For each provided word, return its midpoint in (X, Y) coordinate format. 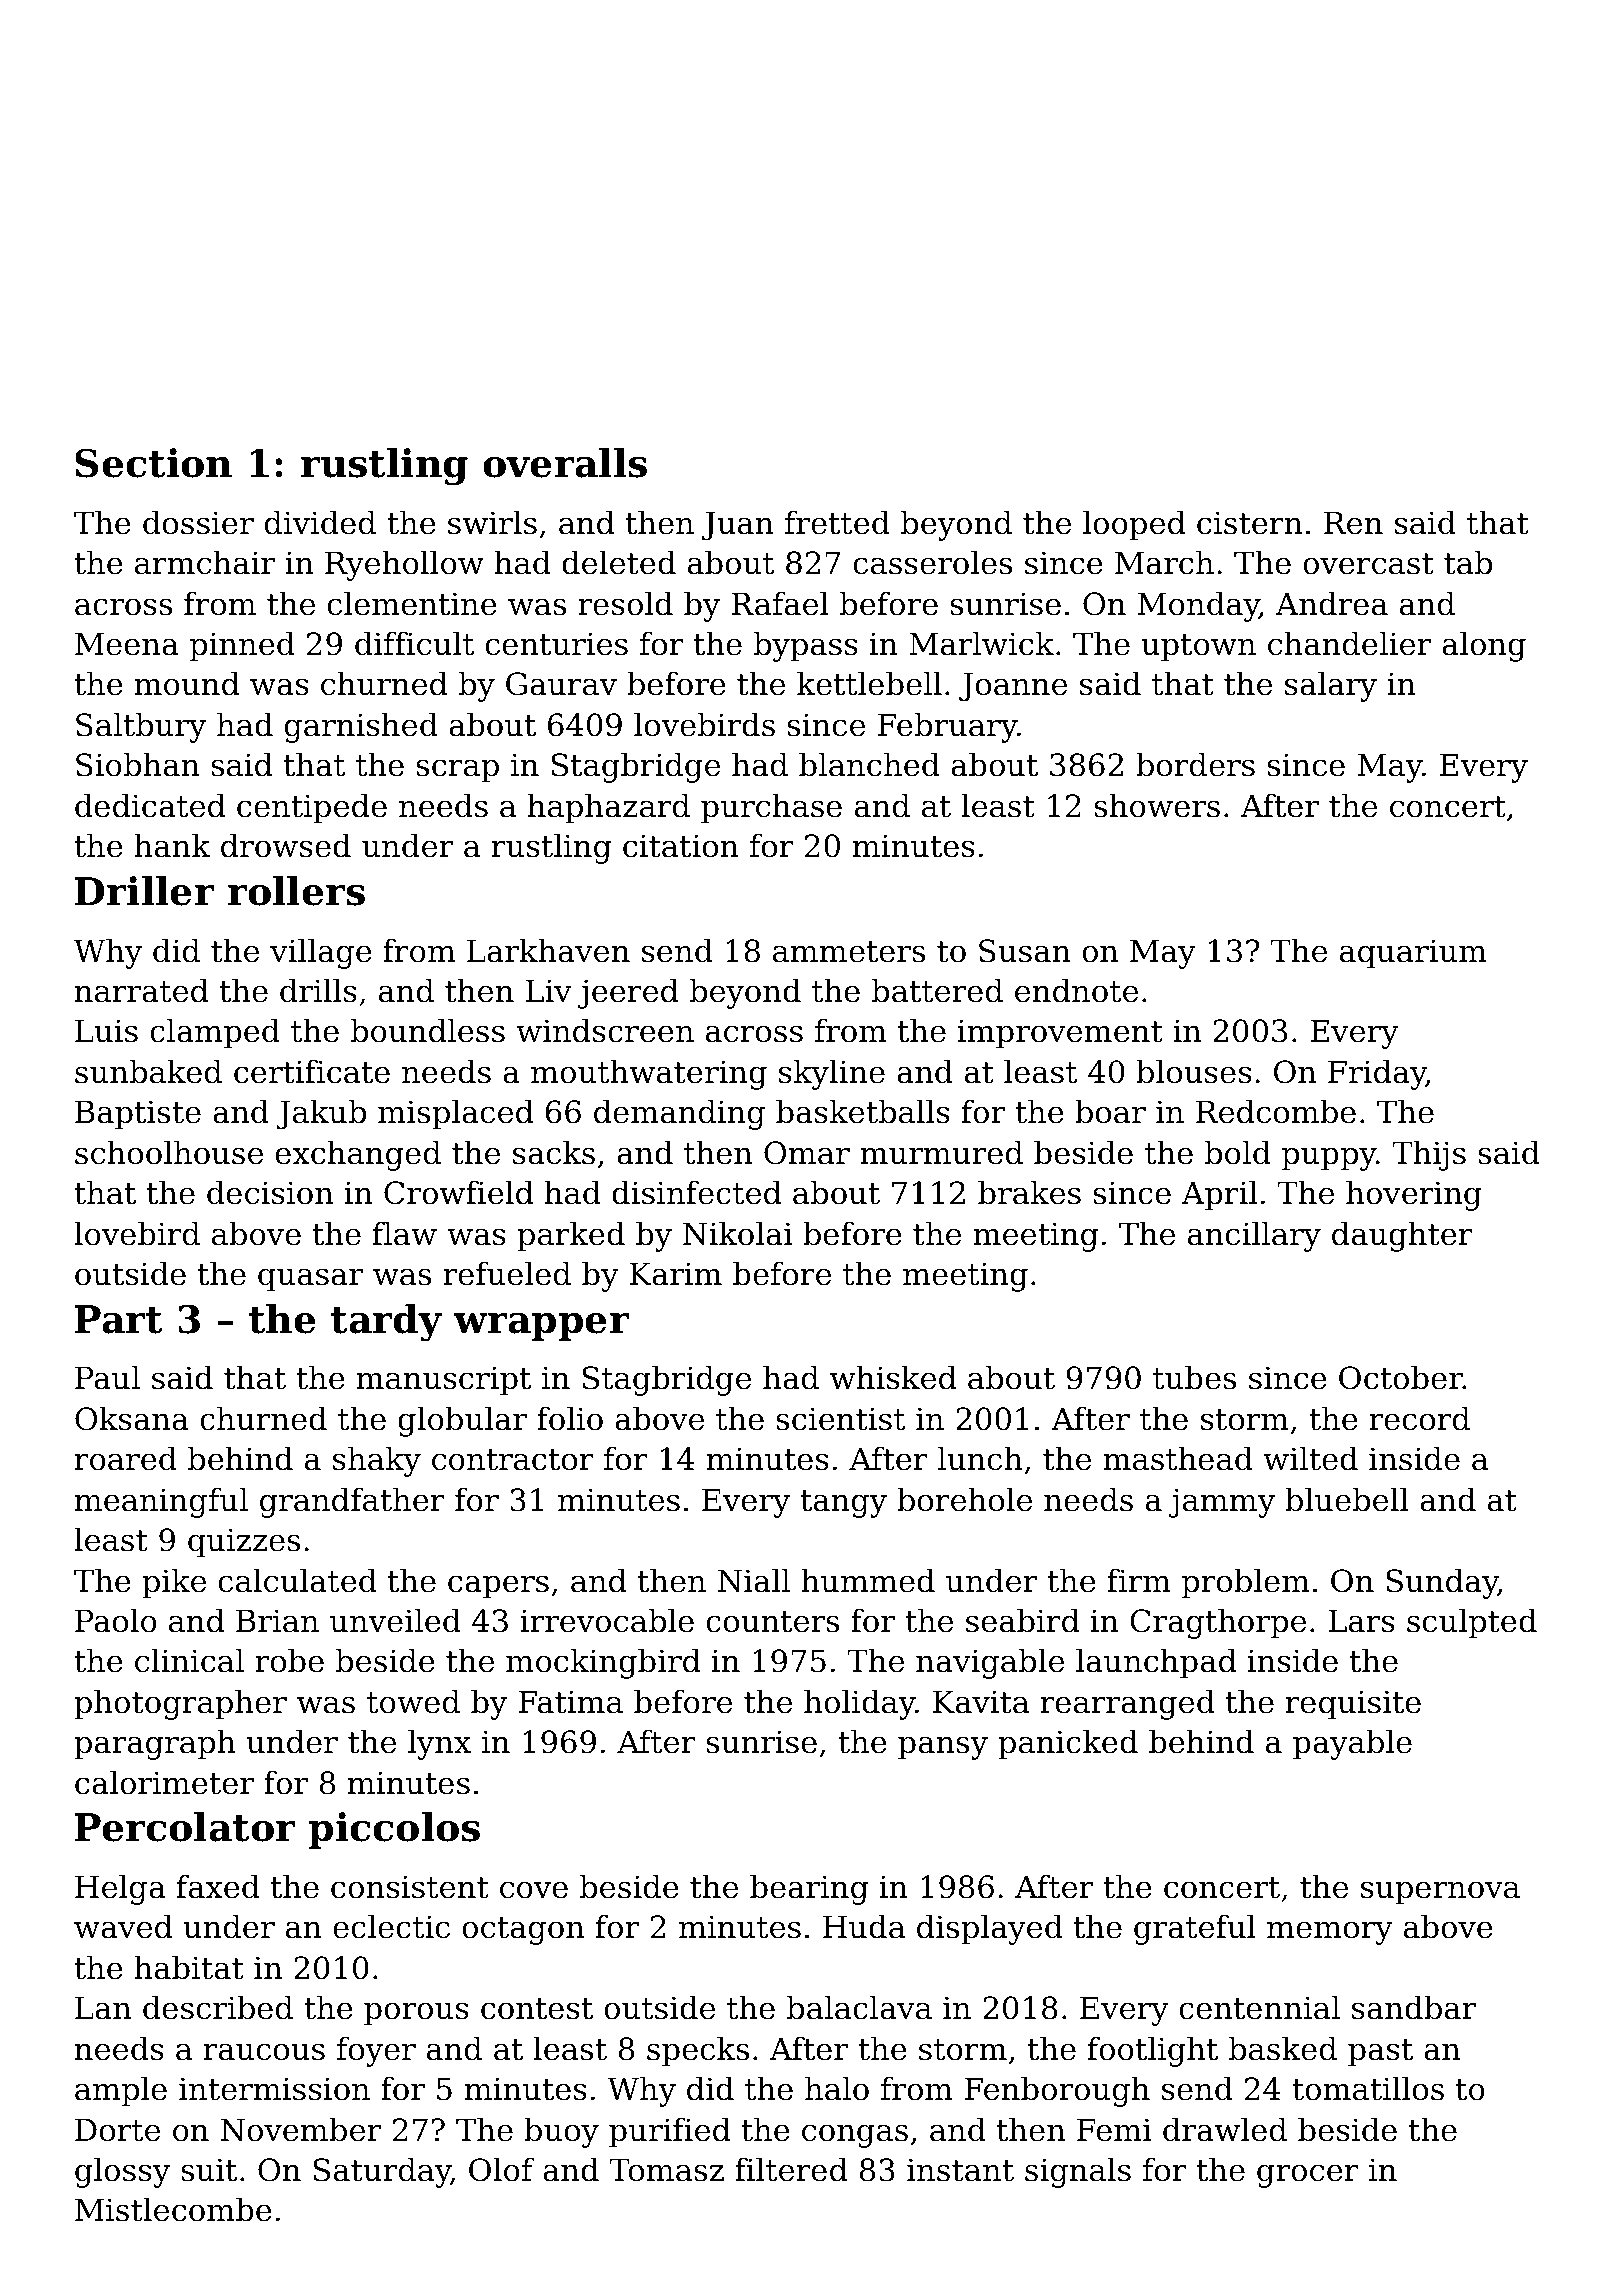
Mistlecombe (173, 2209)
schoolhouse (169, 1152)
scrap (457, 771)
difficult (414, 643)
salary (1331, 686)
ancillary (1254, 1236)
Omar (807, 1153)
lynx (439, 1744)
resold (625, 603)
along (1484, 646)
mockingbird (603, 1663)
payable (1352, 1744)
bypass (806, 646)
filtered (791, 2169)
